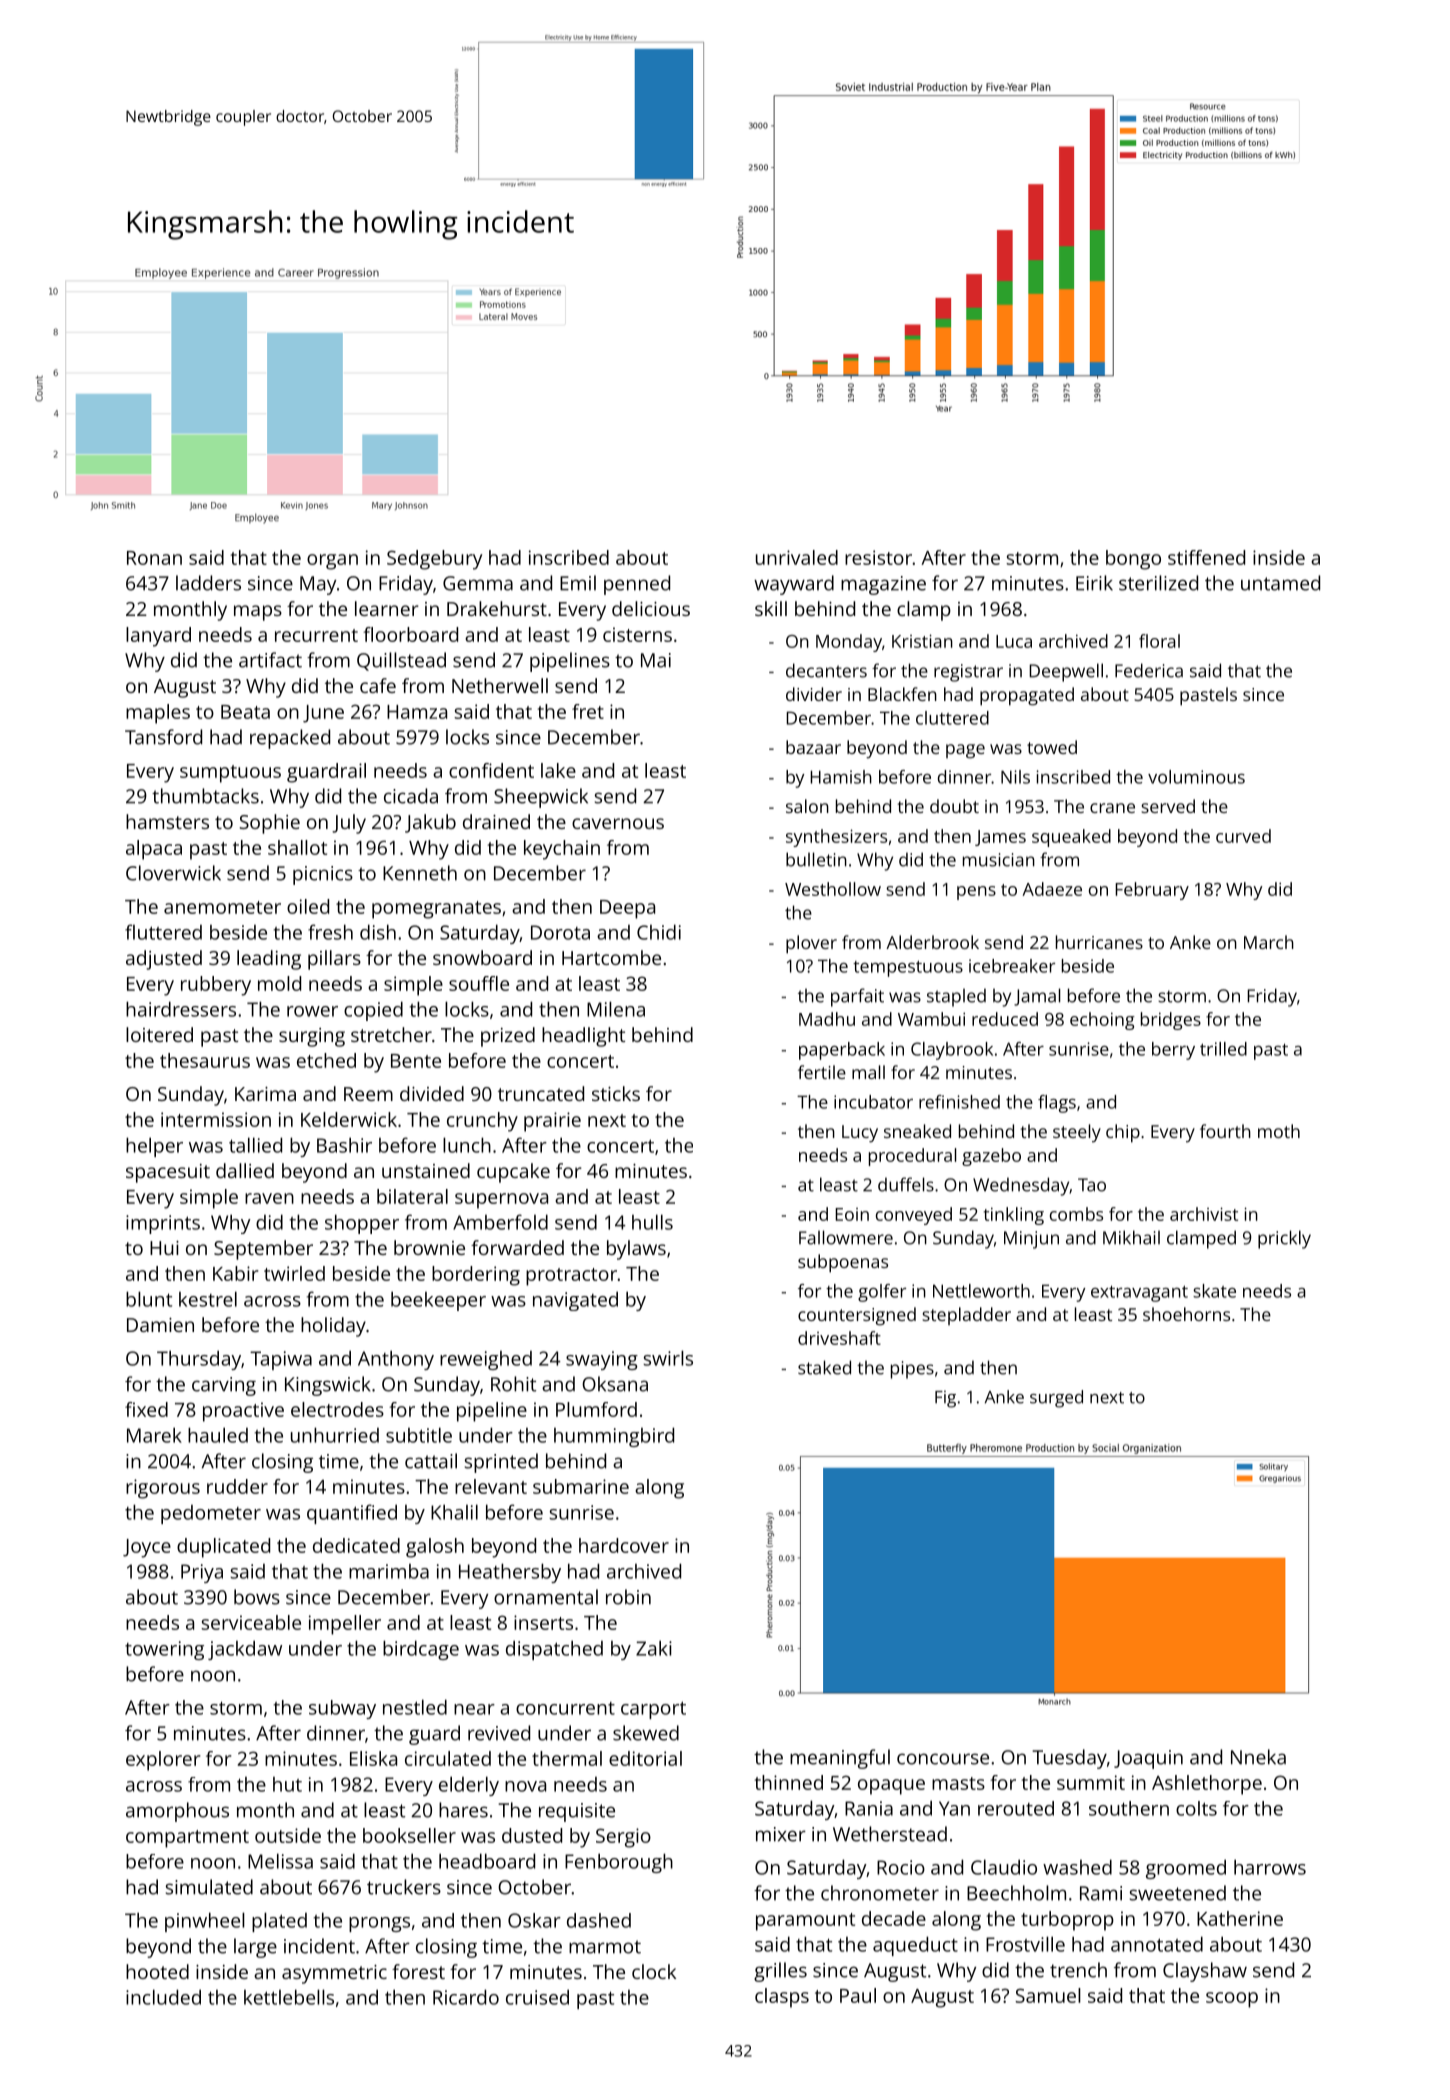 The image size is (1450, 2100). I want to click on driveshaft, so click(839, 1338).
